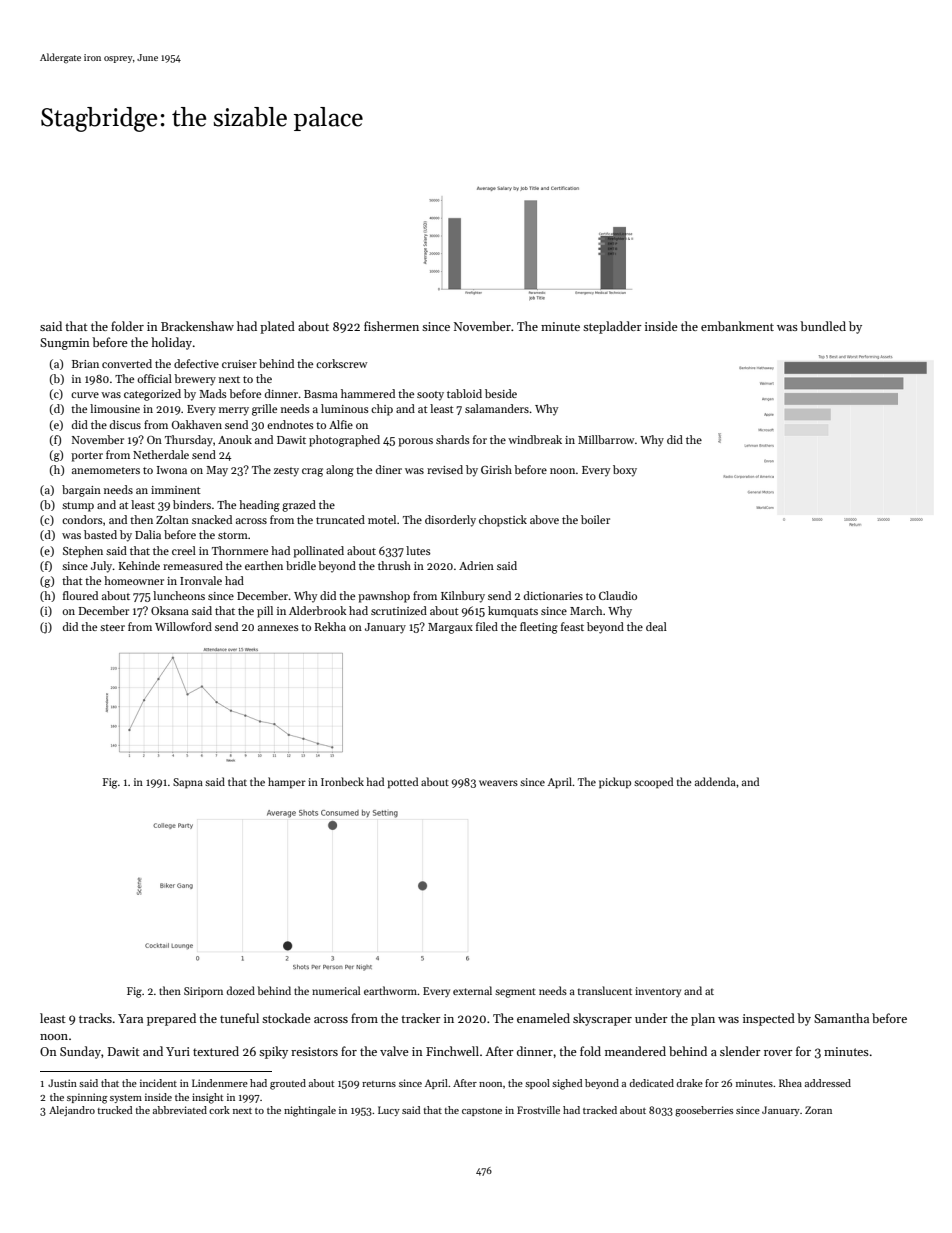  What do you see at coordinates (498, 783) in the document?
I see `weavers` at bounding box center [498, 783].
